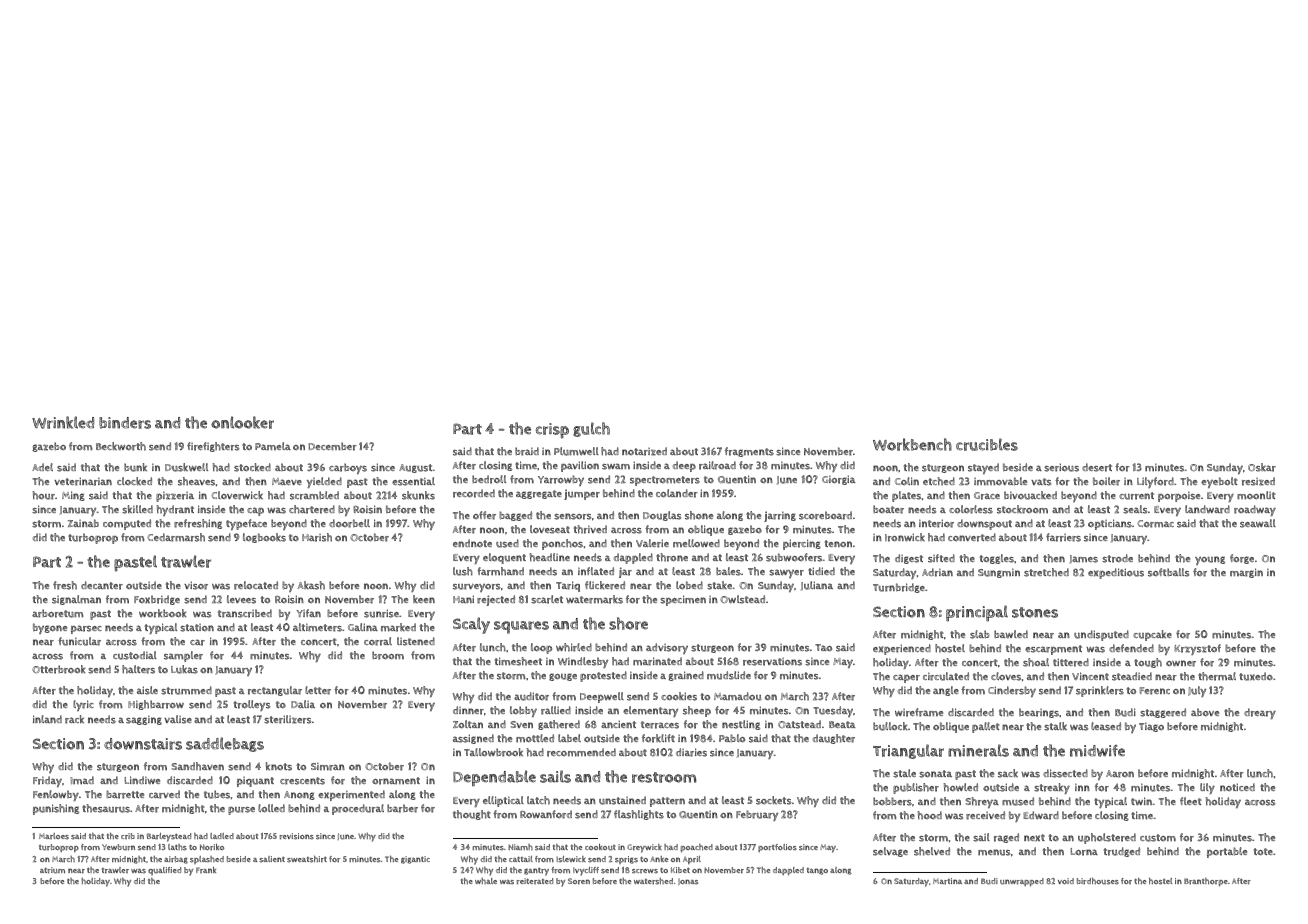  I want to click on Oskar, so click(1262, 467).
